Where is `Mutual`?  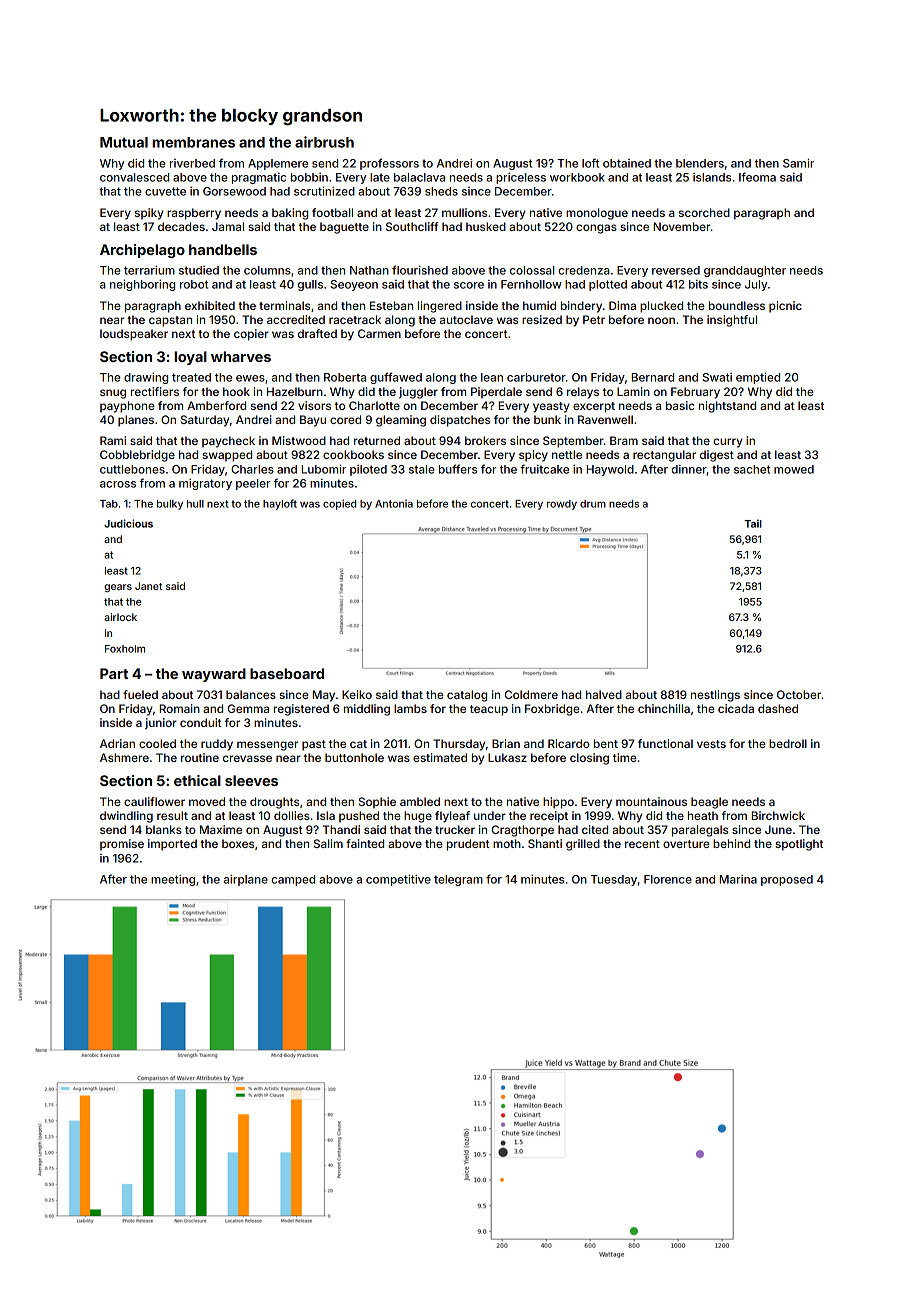
Mutual is located at coordinates (124, 142).
